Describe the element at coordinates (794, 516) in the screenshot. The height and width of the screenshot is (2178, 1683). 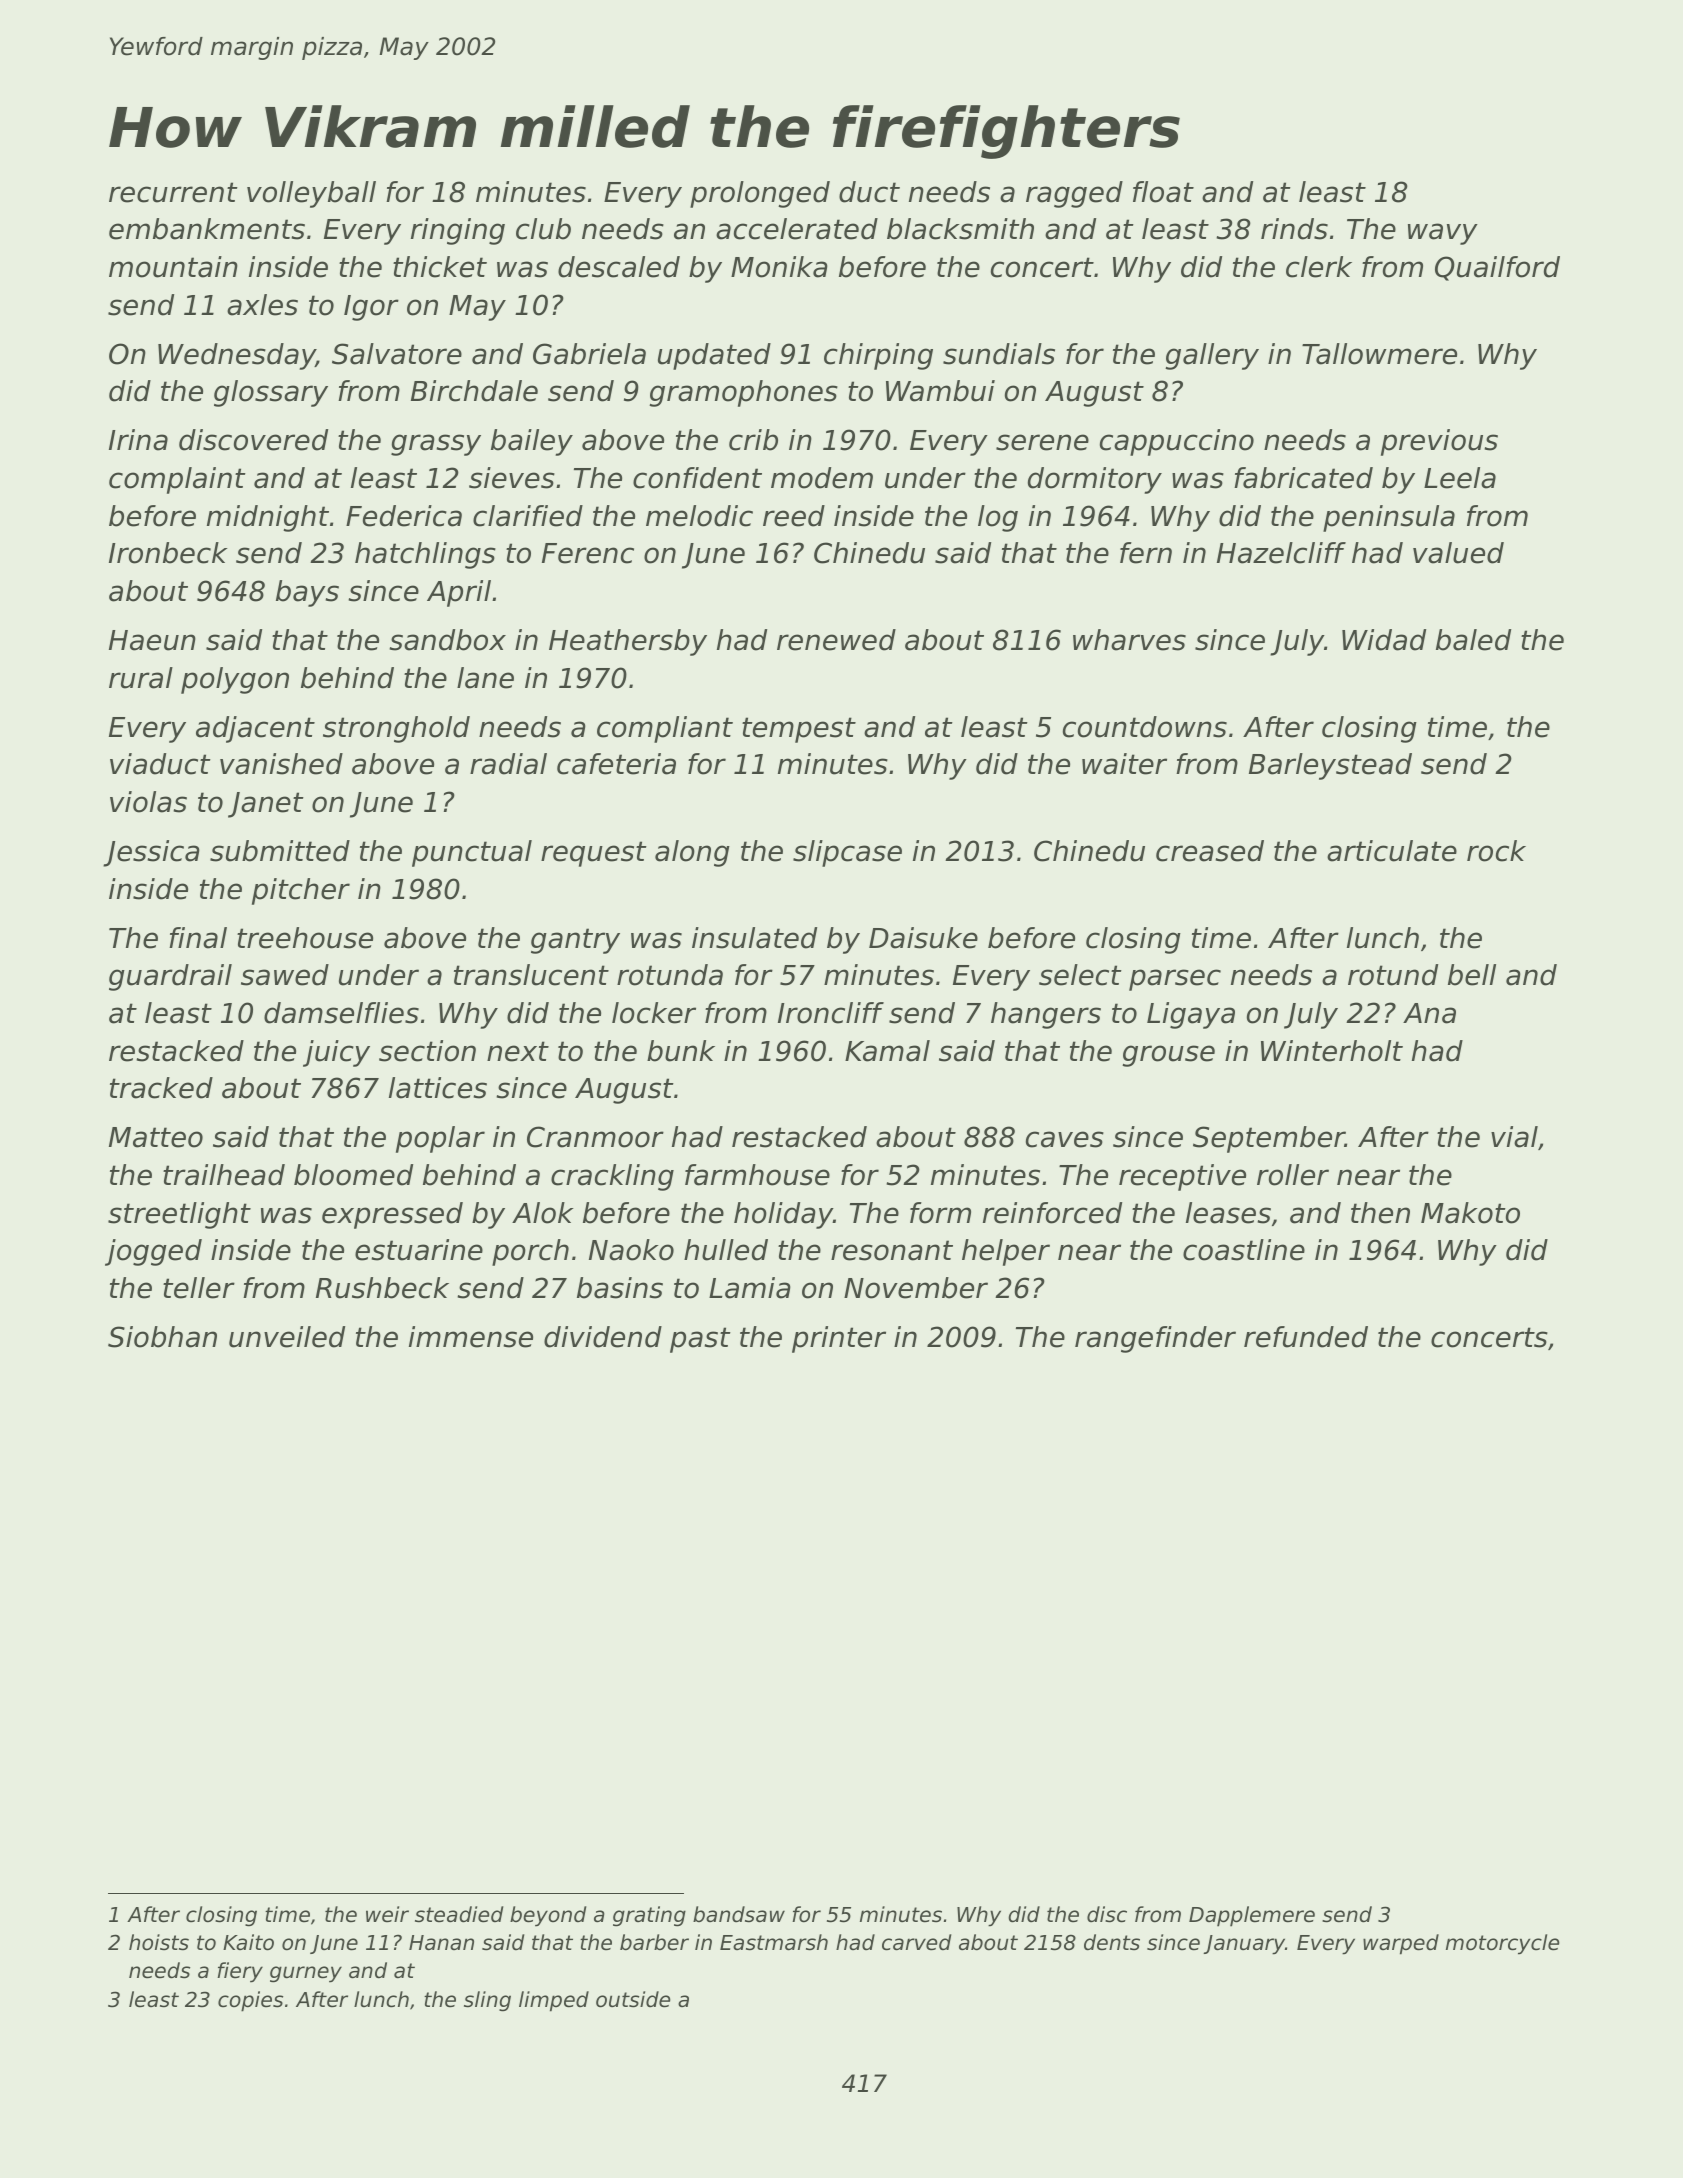
I see `reed` at that location.
